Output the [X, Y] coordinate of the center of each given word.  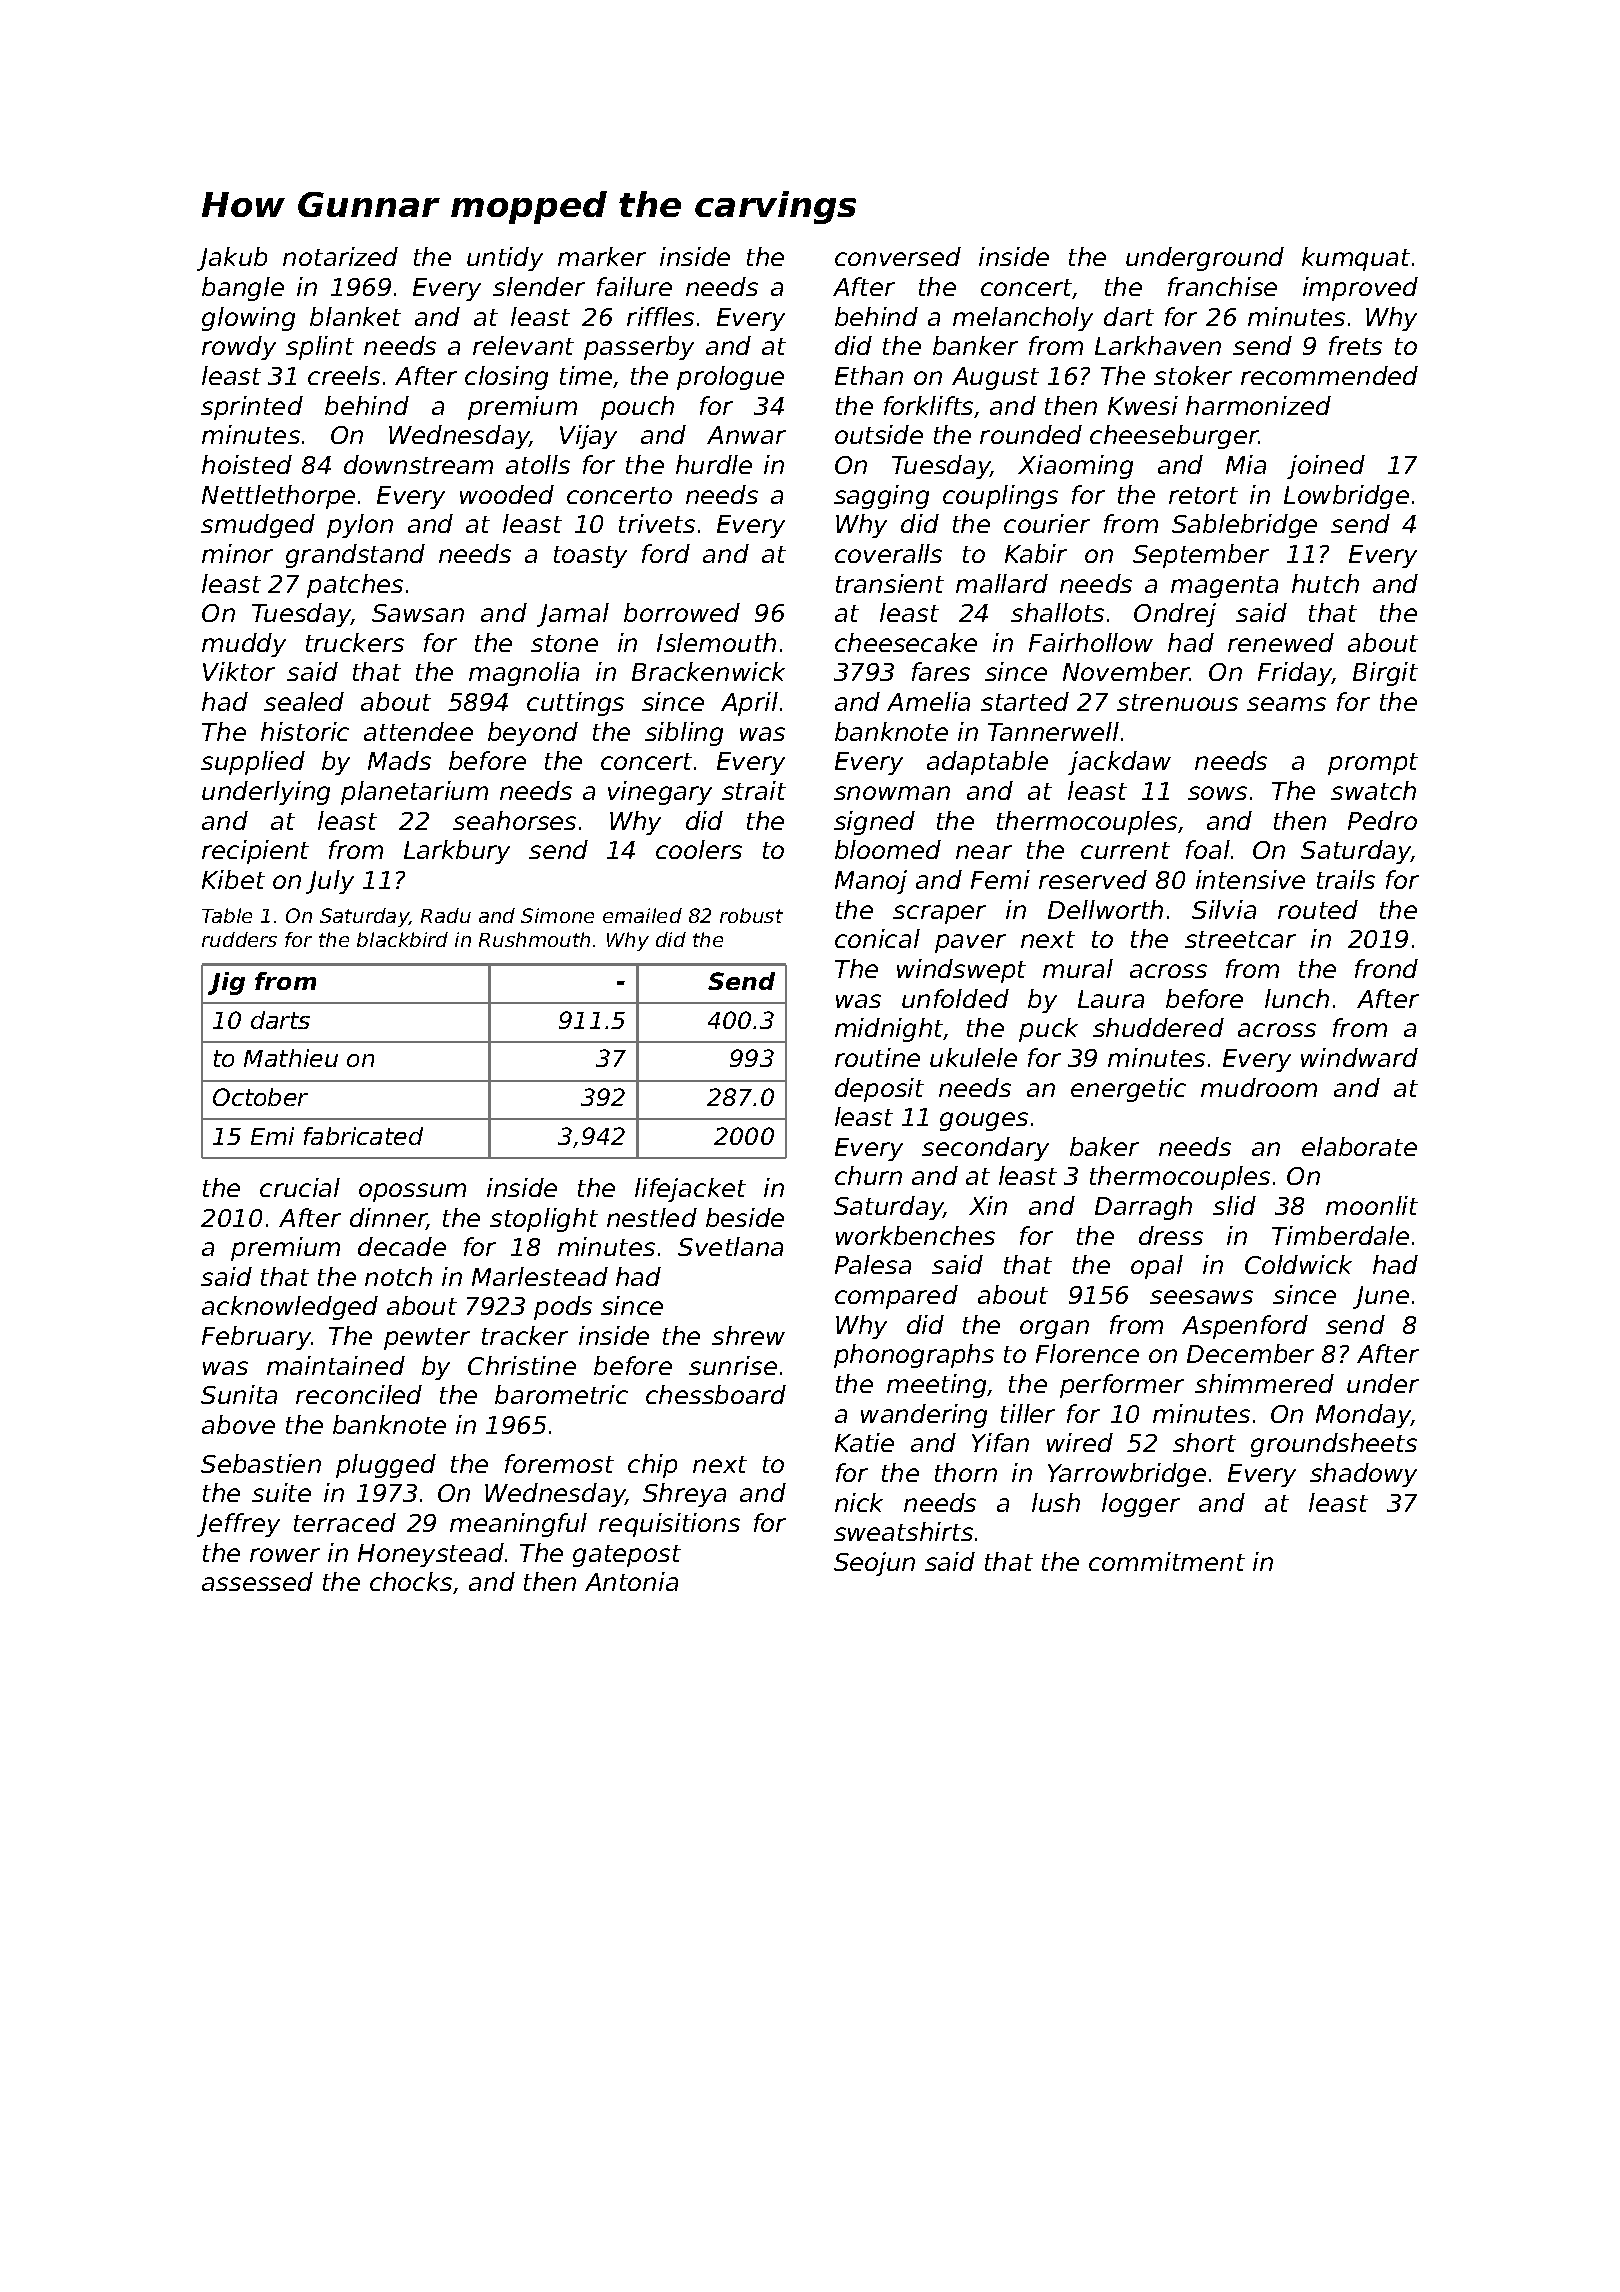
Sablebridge [1244, 526]
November [1126, 671]
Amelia [928, 701]
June [1381, 1297]
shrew [748, 1335]
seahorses [514, 820]
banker [975, 345]
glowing [248, 319]
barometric [561, 1394]
